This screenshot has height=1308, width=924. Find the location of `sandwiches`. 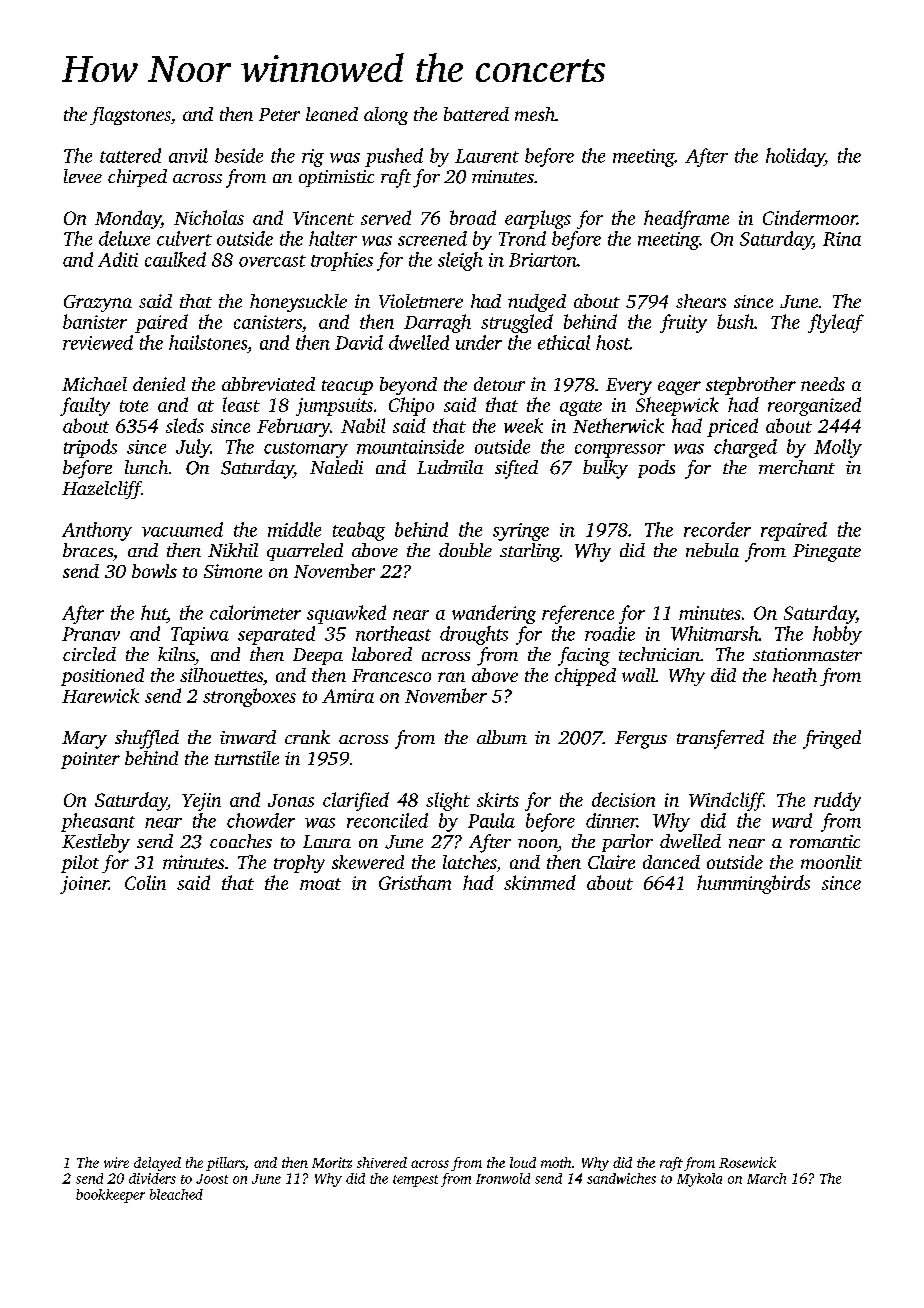

sandwiches is located at coordinates (621, 1178).
